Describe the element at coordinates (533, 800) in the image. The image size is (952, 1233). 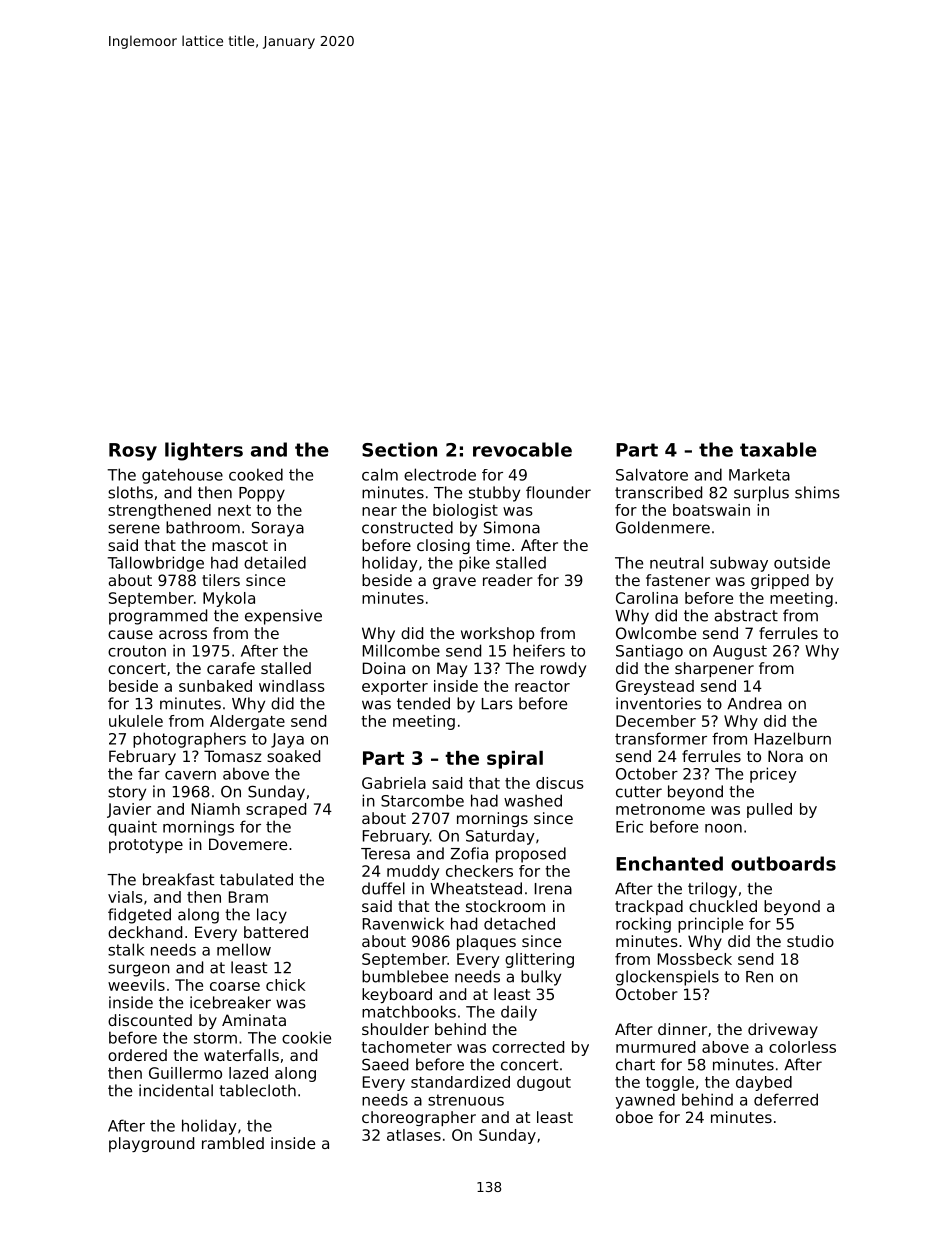
I see `washed` at that location.
